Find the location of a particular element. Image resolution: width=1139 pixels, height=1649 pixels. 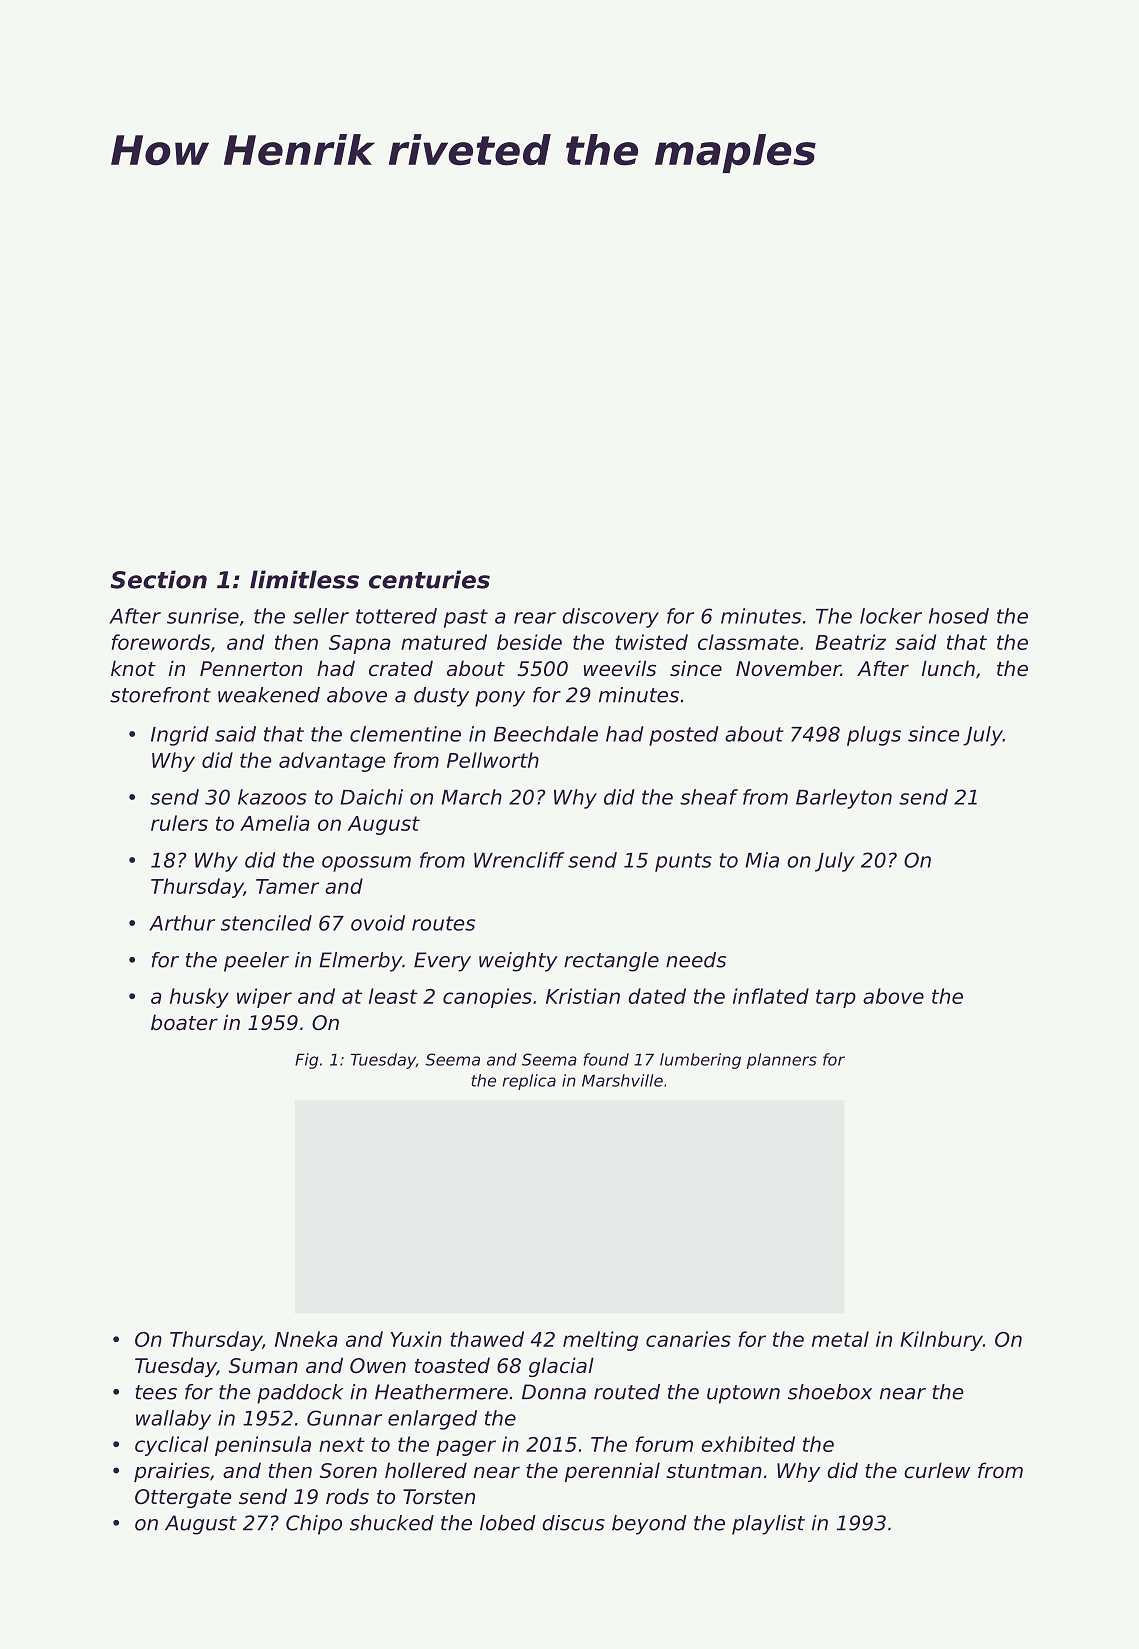

Nneka is located at coordinates (306, 1339).
